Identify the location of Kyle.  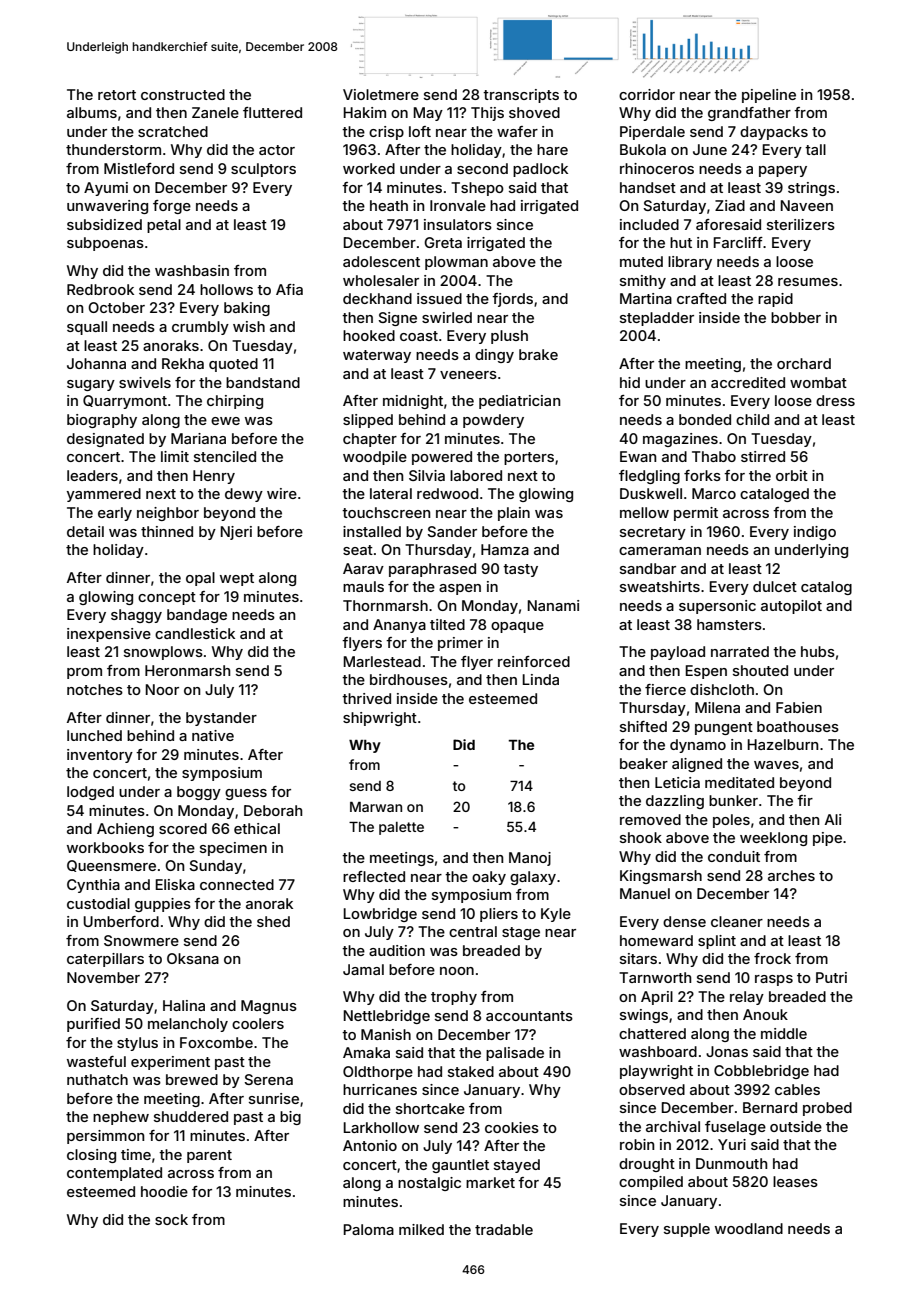
(556, 915).
